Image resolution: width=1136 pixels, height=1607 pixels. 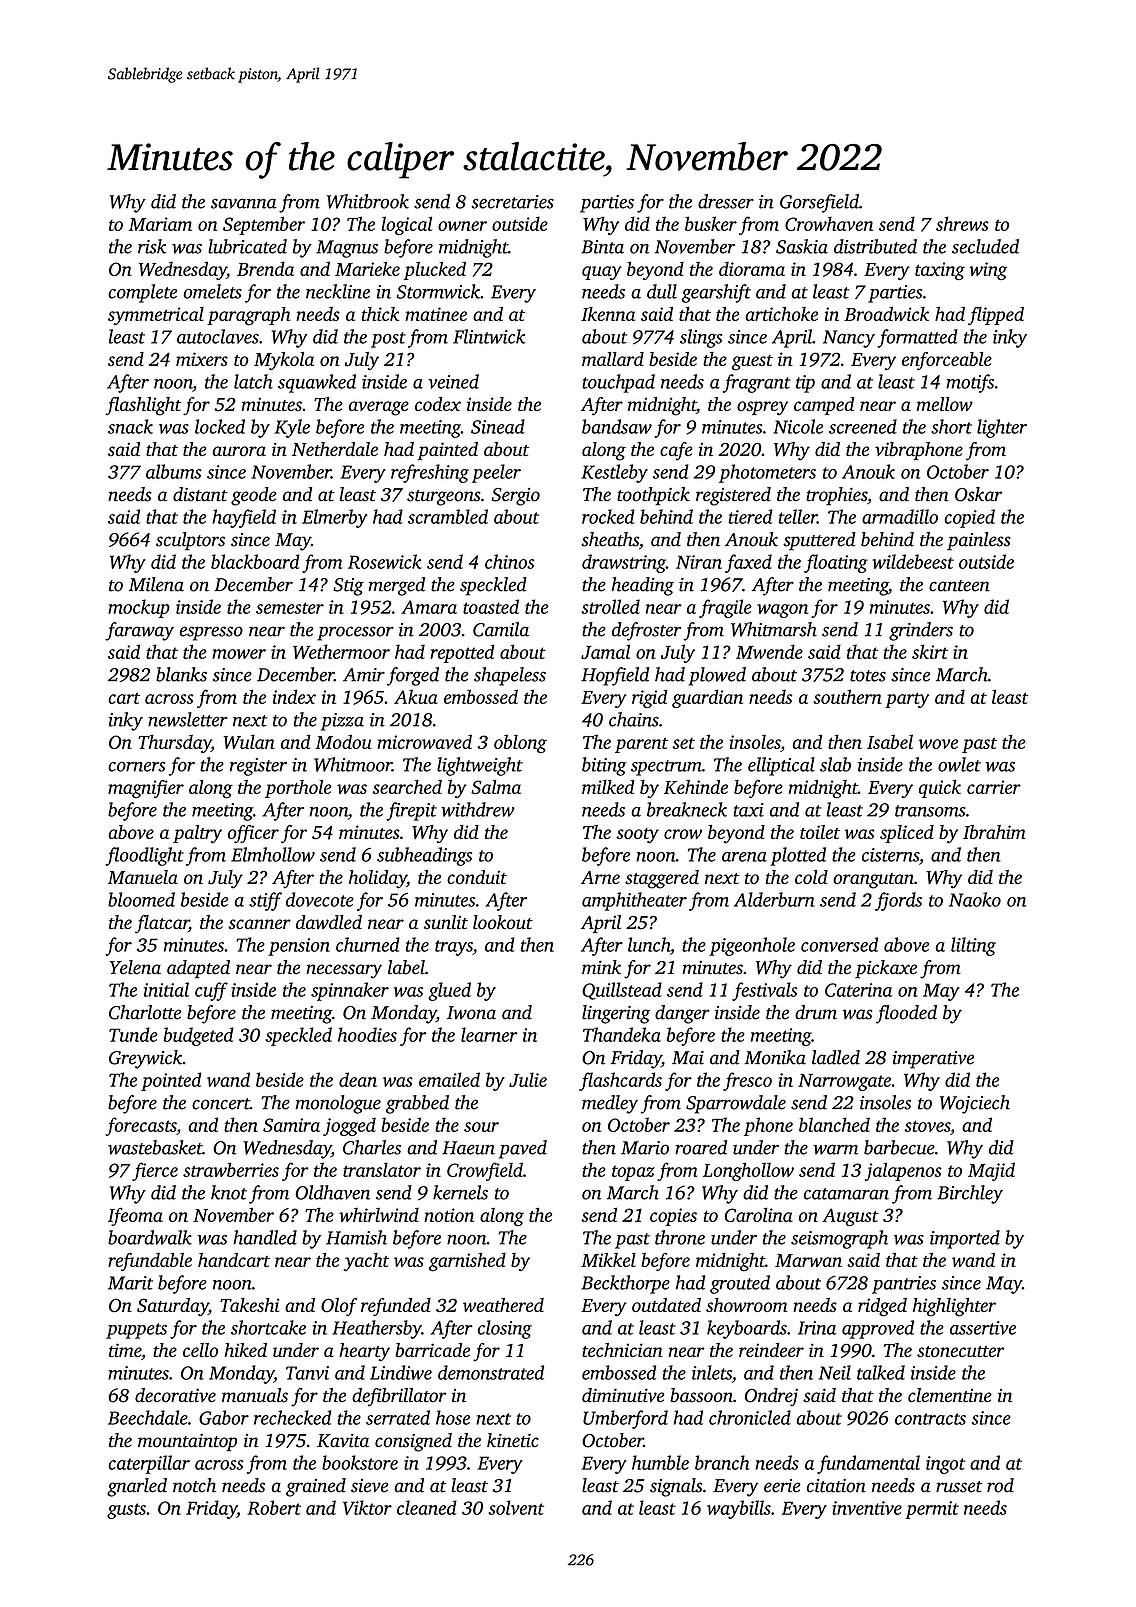 What do you see at coordinates (198, 1036) in the screenshot?
I see `budgeted` at bounding box center [198, 1036].
